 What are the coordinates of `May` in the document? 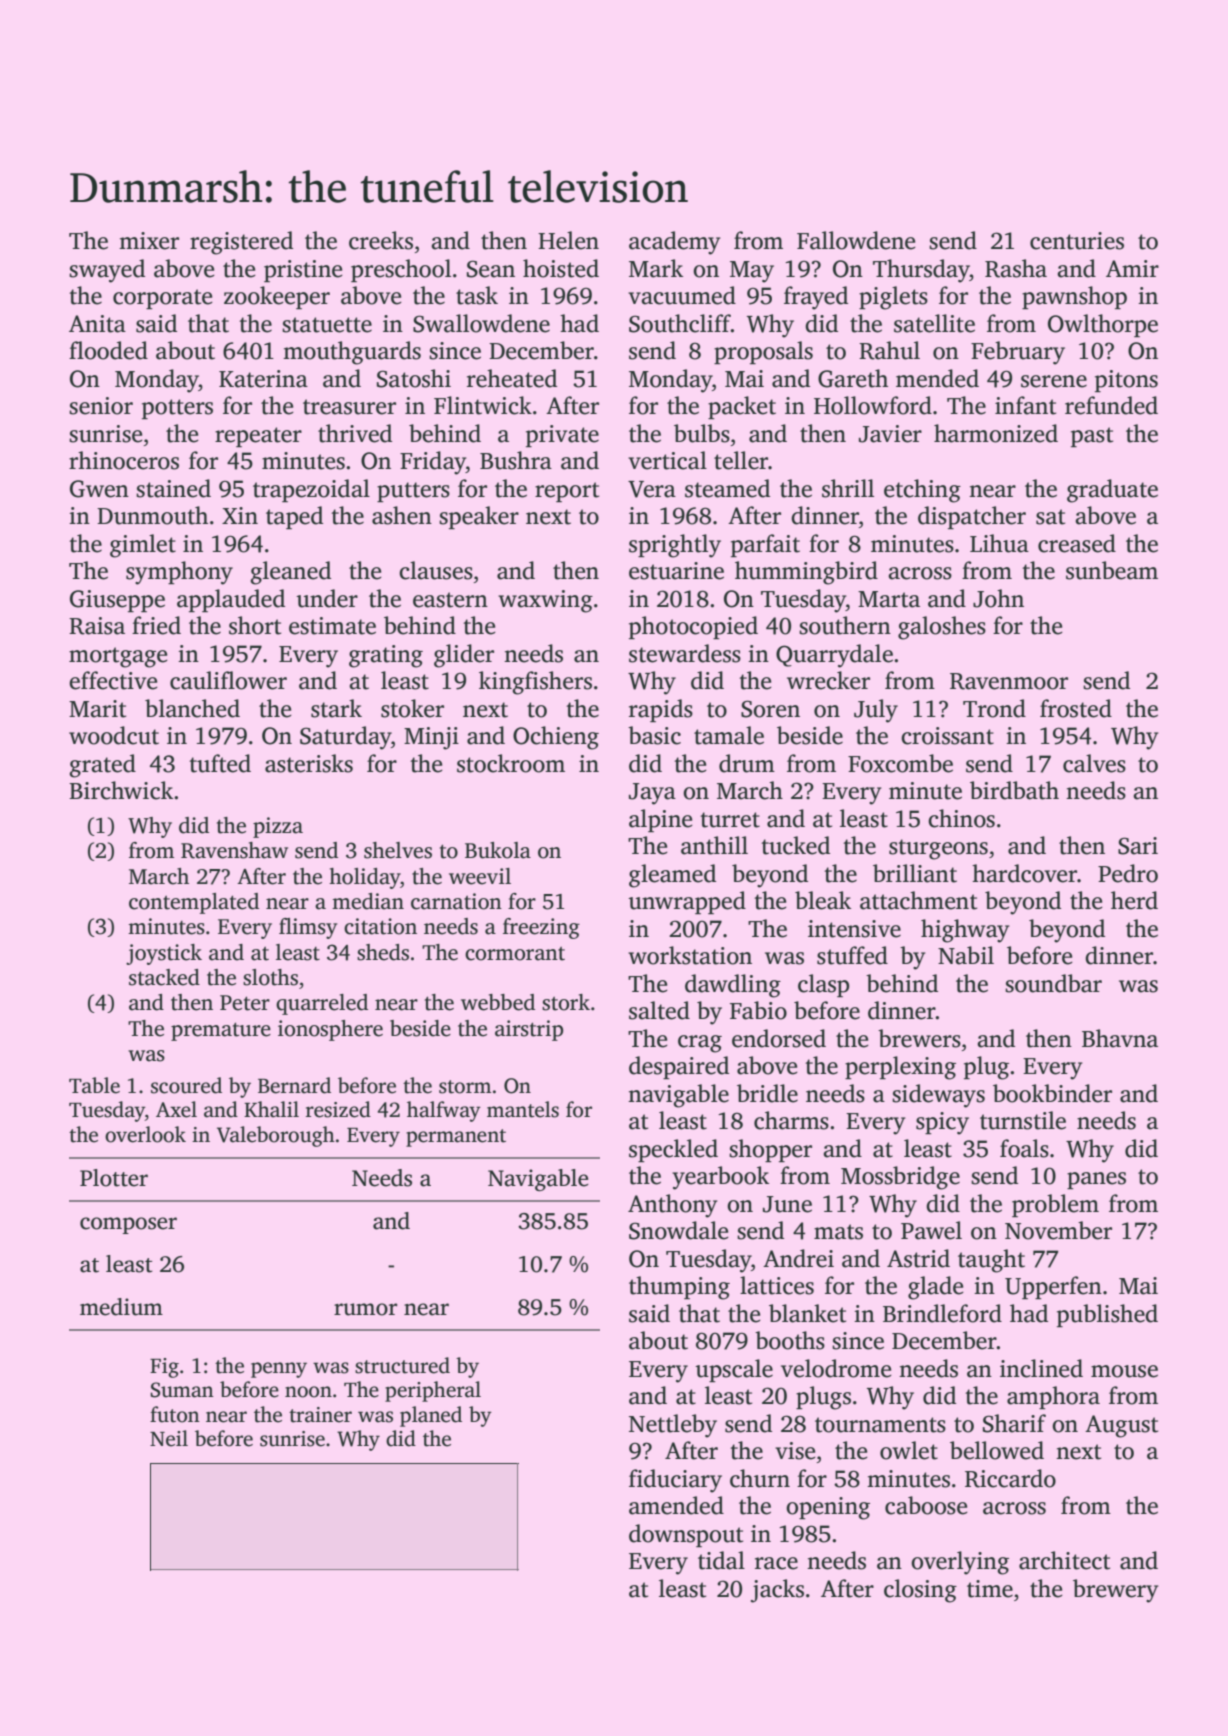 It's located at (752, 272).
